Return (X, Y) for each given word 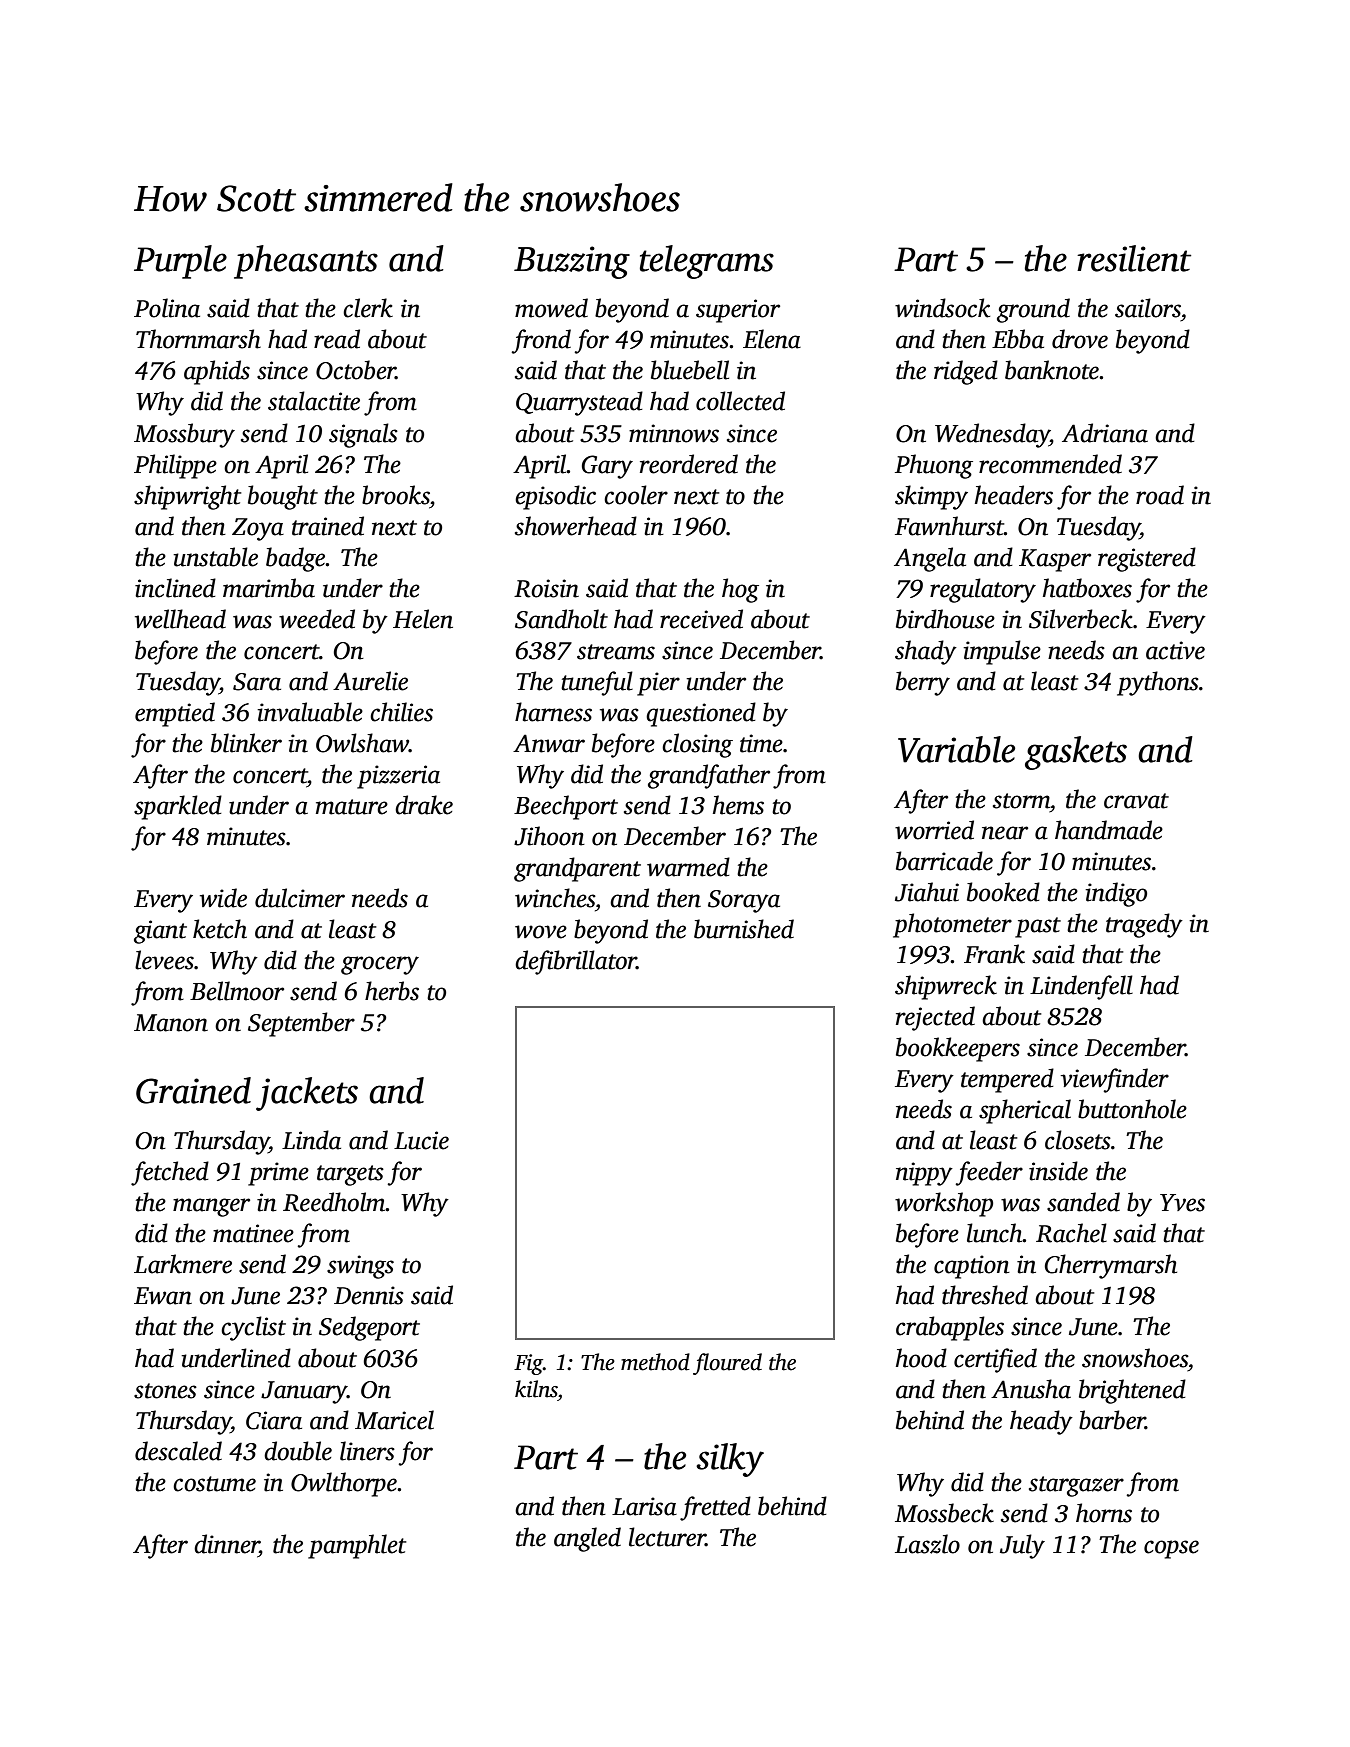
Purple (180, 262)
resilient (1134, 258)
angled (587, 1539)
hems (738, 805)
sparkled (178, 807)
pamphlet (357, 1546)
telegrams (707, 262)
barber (1112, 1420)
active (1175, 650)
